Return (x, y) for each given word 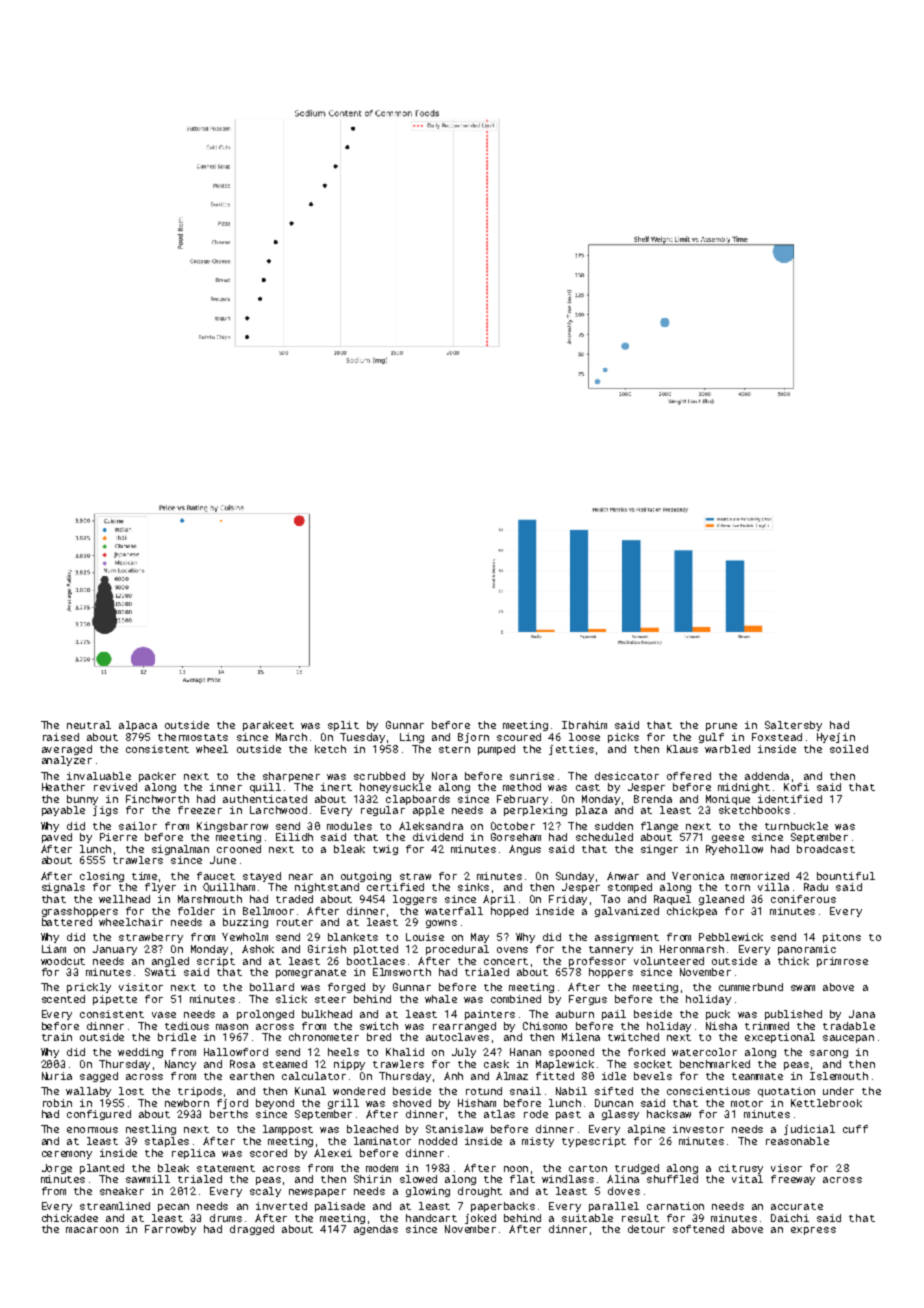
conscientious (708, 1091)
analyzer (67, 761)
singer (659, 850)
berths (229, 1114)
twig (385, 850)
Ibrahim (584, 725)
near (301, 877)
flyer (160, 888)
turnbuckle (796, 826)
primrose (842, 962)
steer (330, 999)
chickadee (70, 1218)
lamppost (288, 1130)
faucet (216, 876)
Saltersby (793, 726)
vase (164, 1015)
